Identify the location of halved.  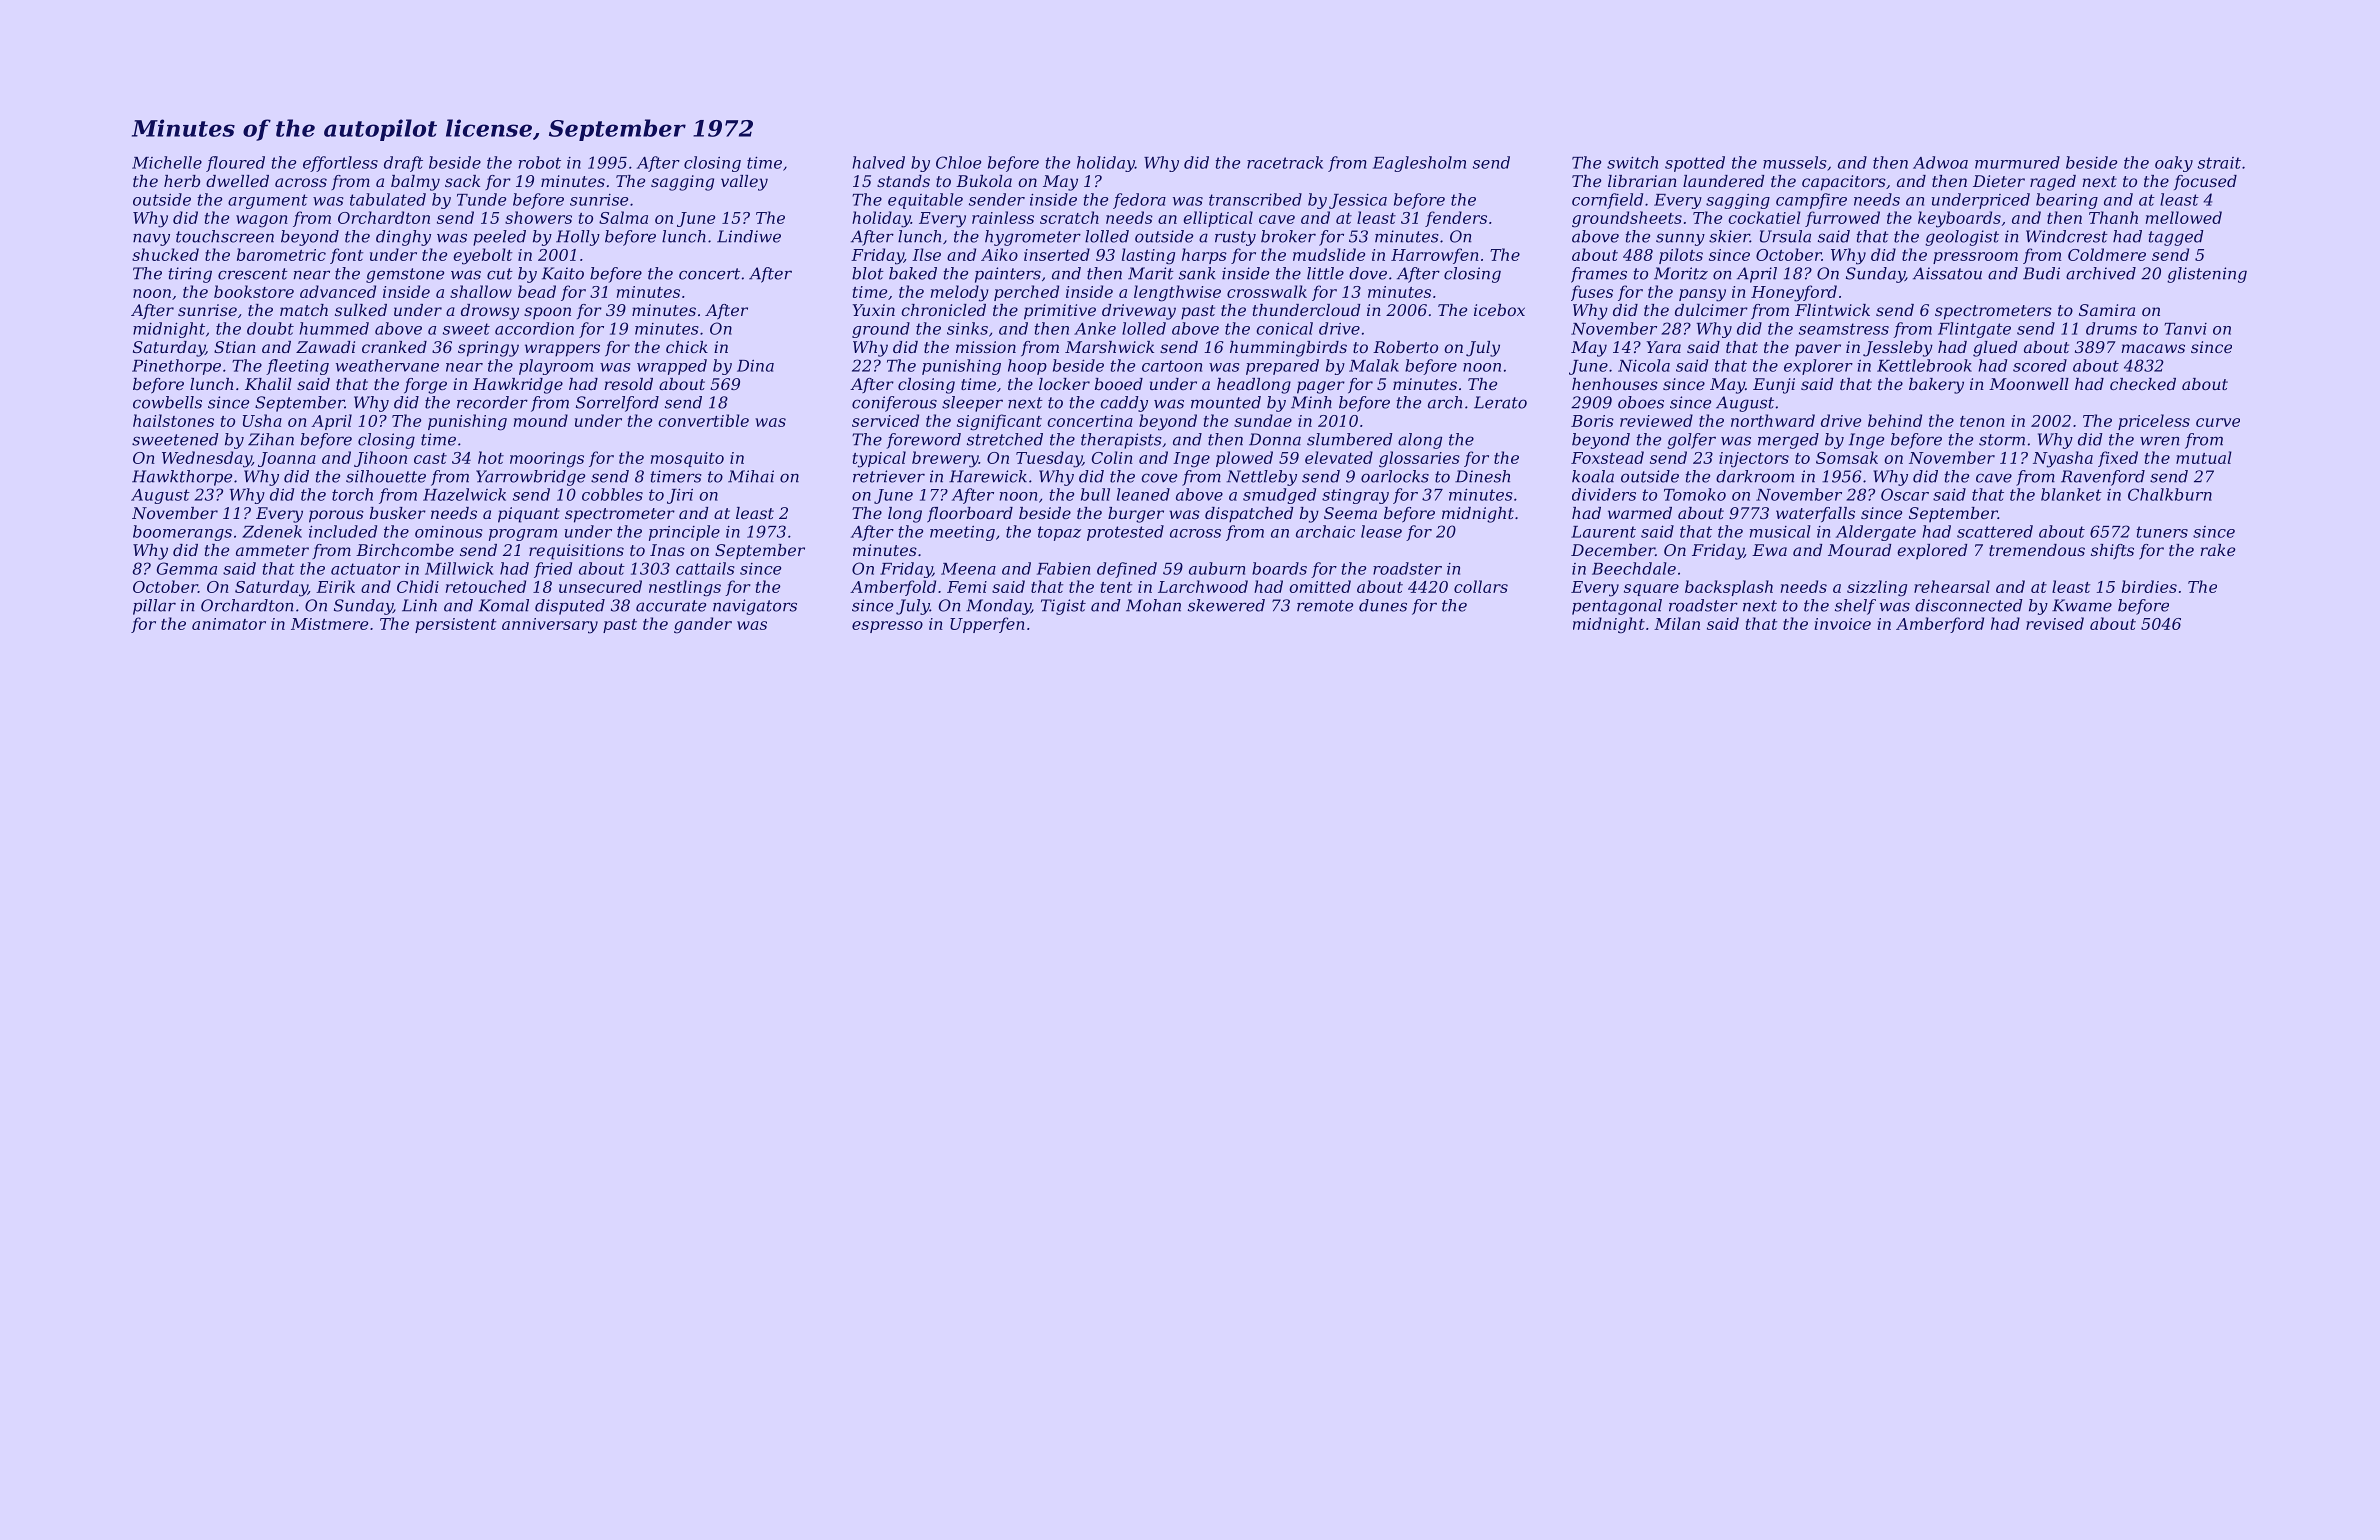
(878, 162).
